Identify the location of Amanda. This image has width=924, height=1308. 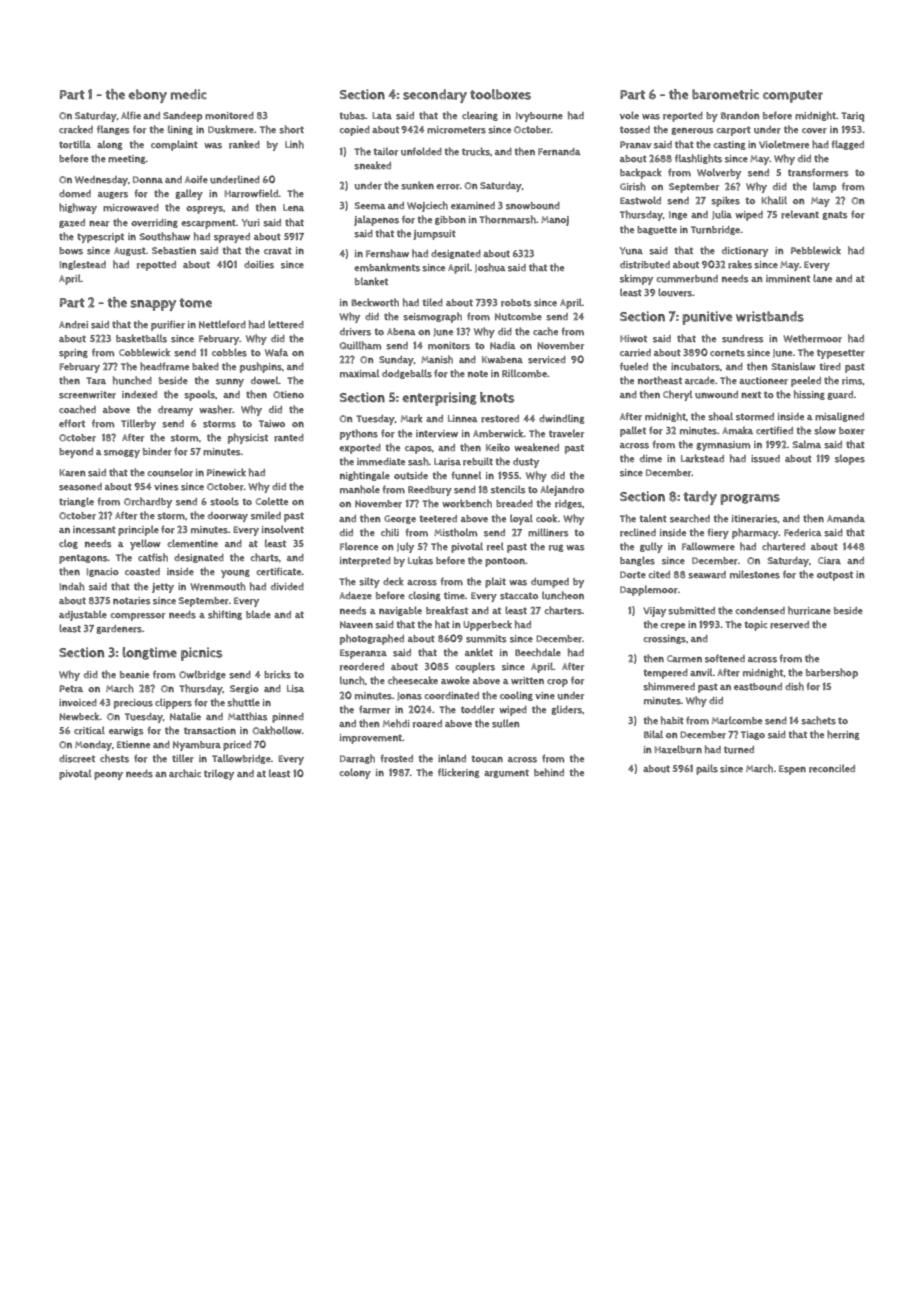
(846, 519).
